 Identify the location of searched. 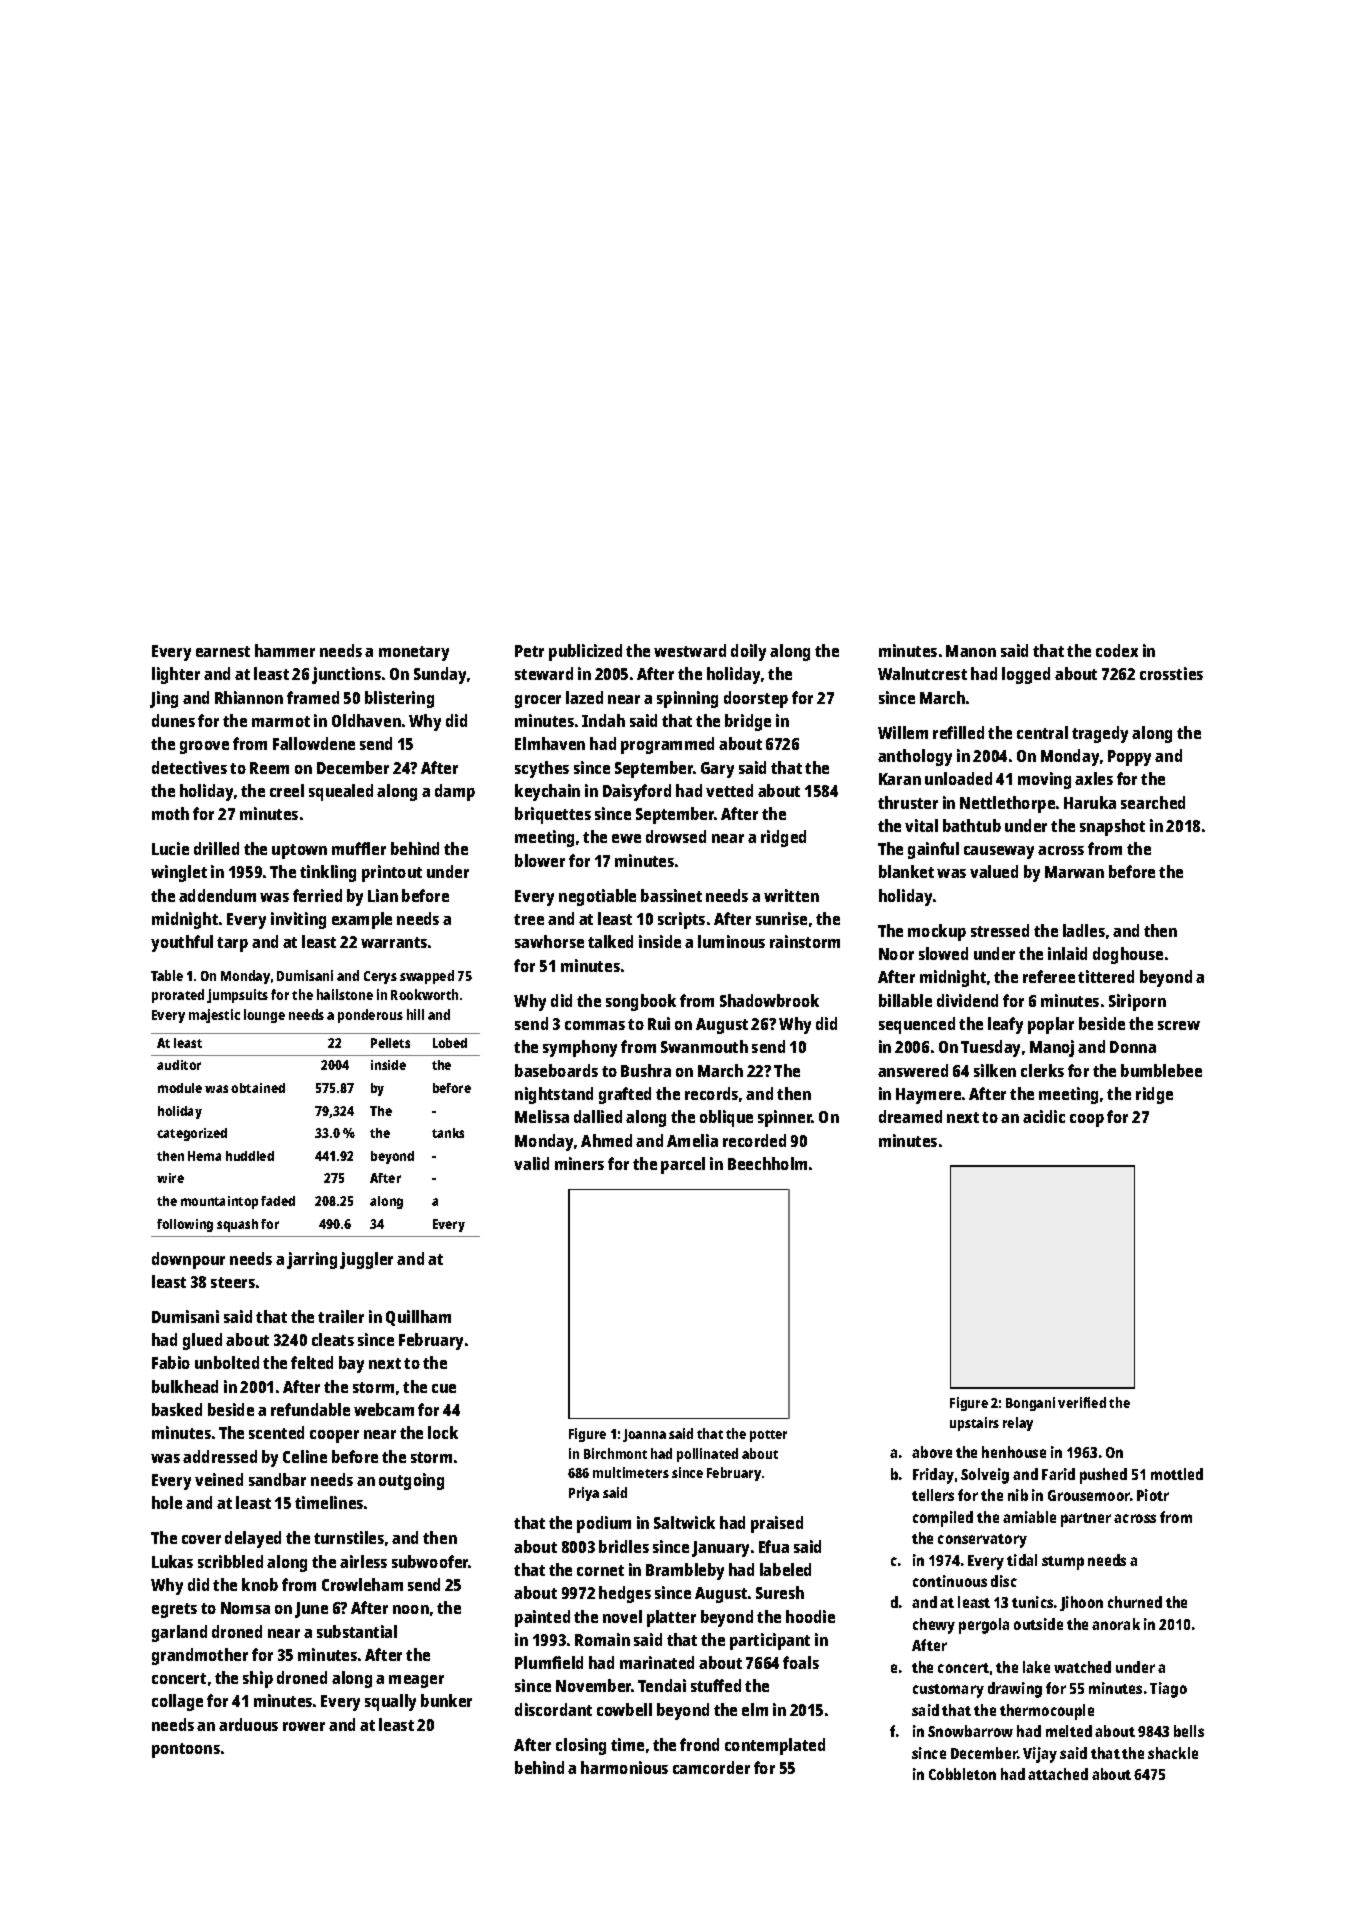
(1153, 802).
